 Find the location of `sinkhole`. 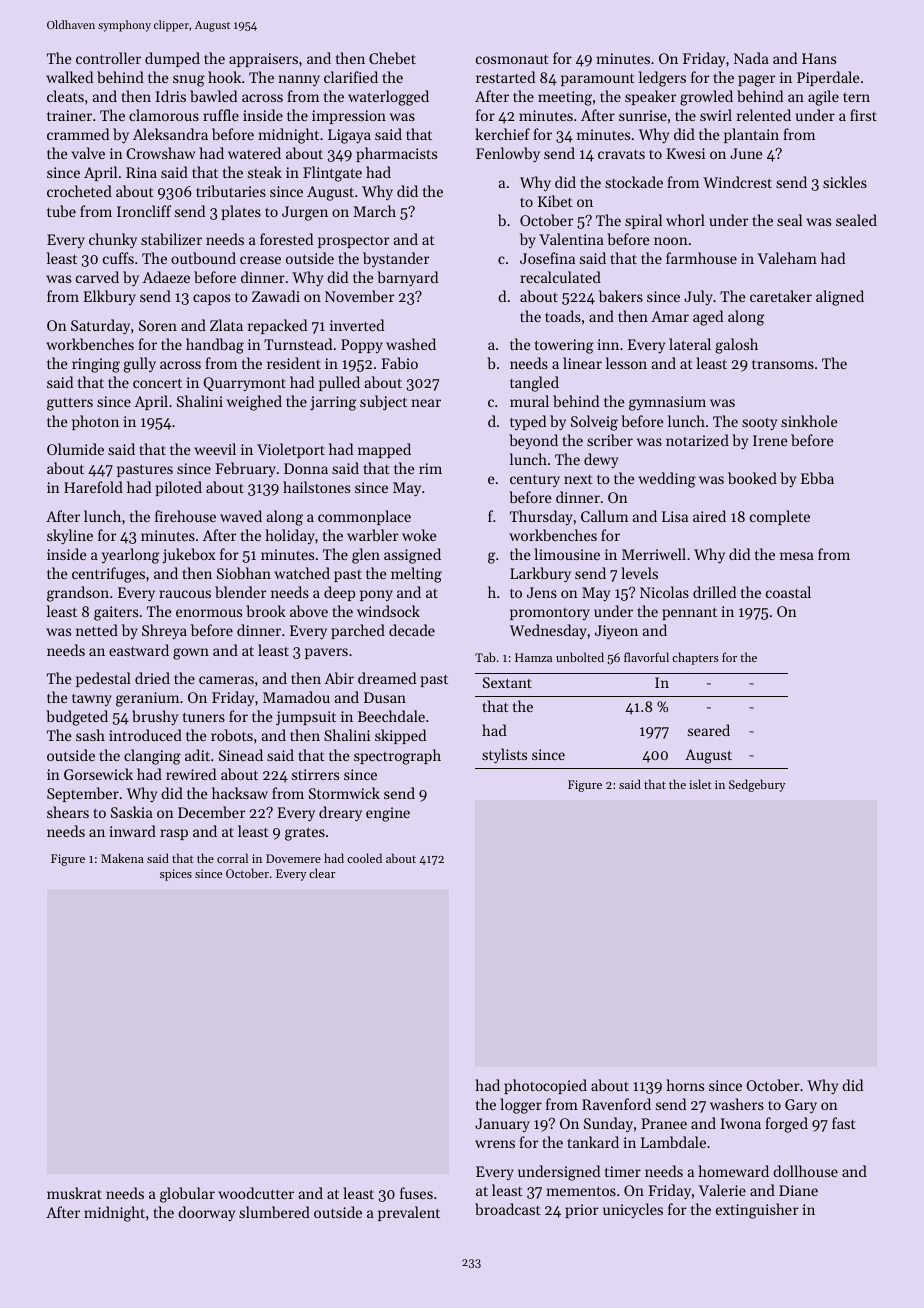

sinkhole is located at coordinates (809, 421).
